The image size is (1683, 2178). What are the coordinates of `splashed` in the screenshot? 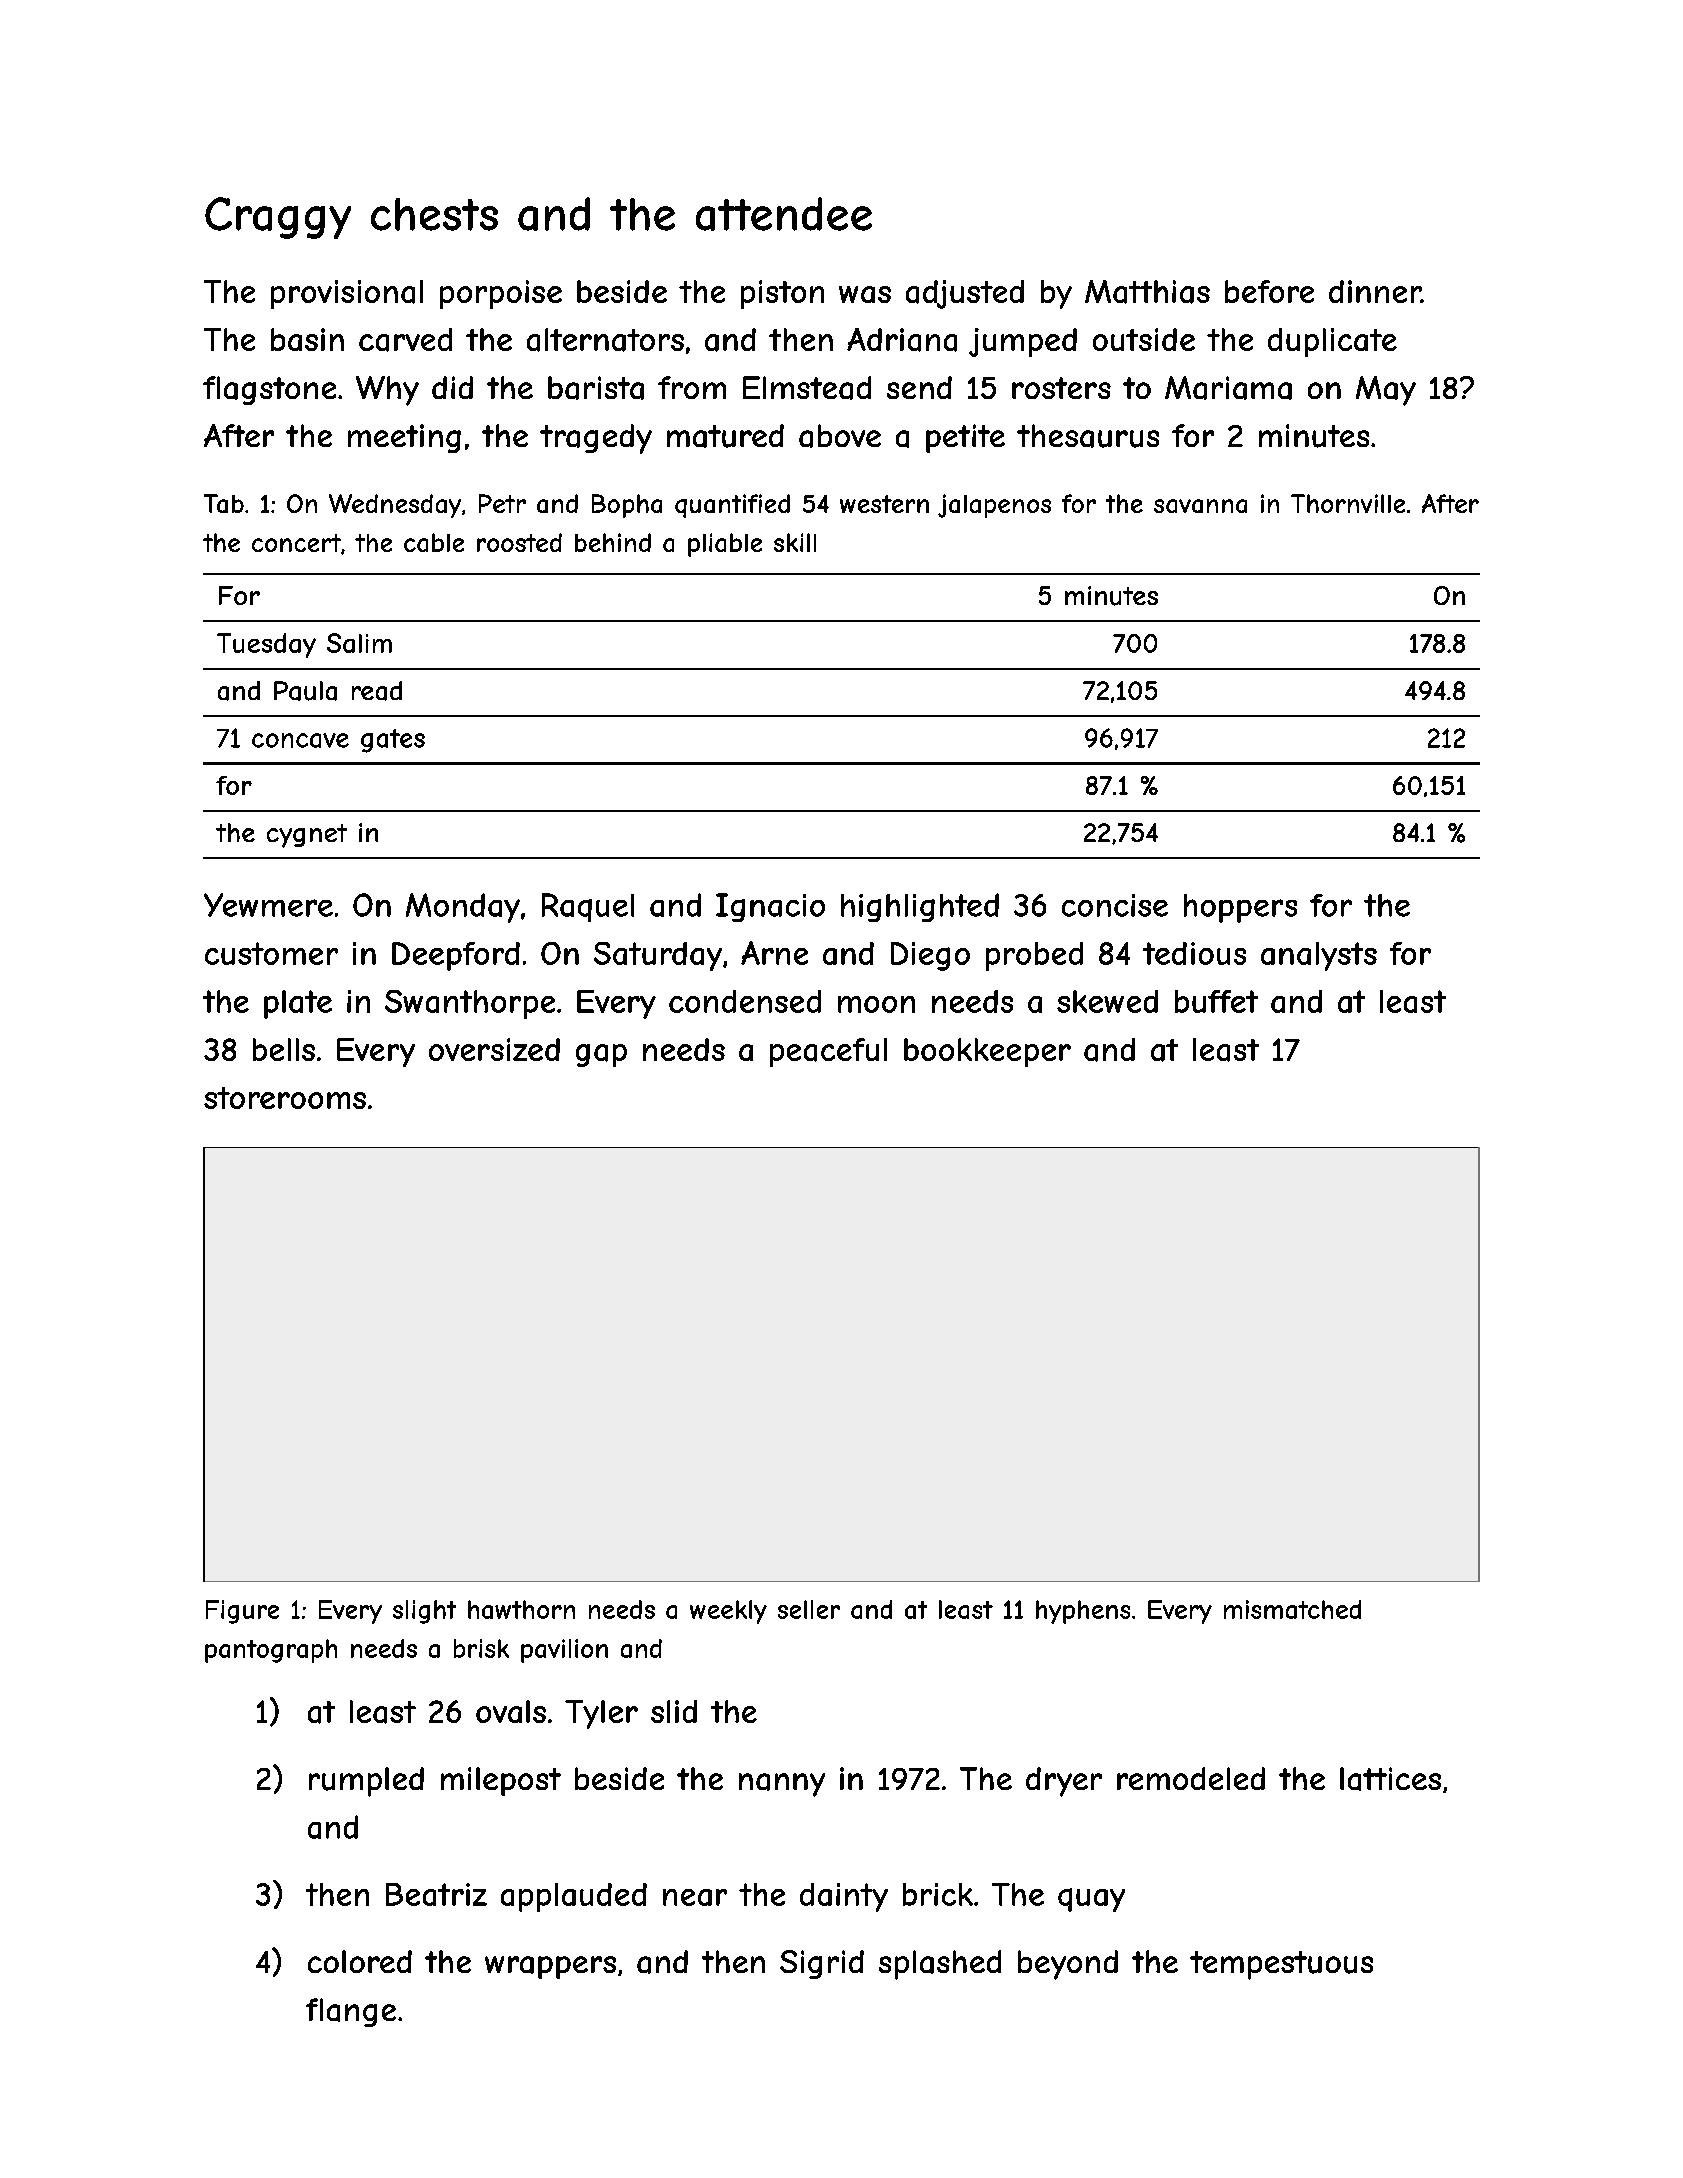 It's located at (940, 1965).
